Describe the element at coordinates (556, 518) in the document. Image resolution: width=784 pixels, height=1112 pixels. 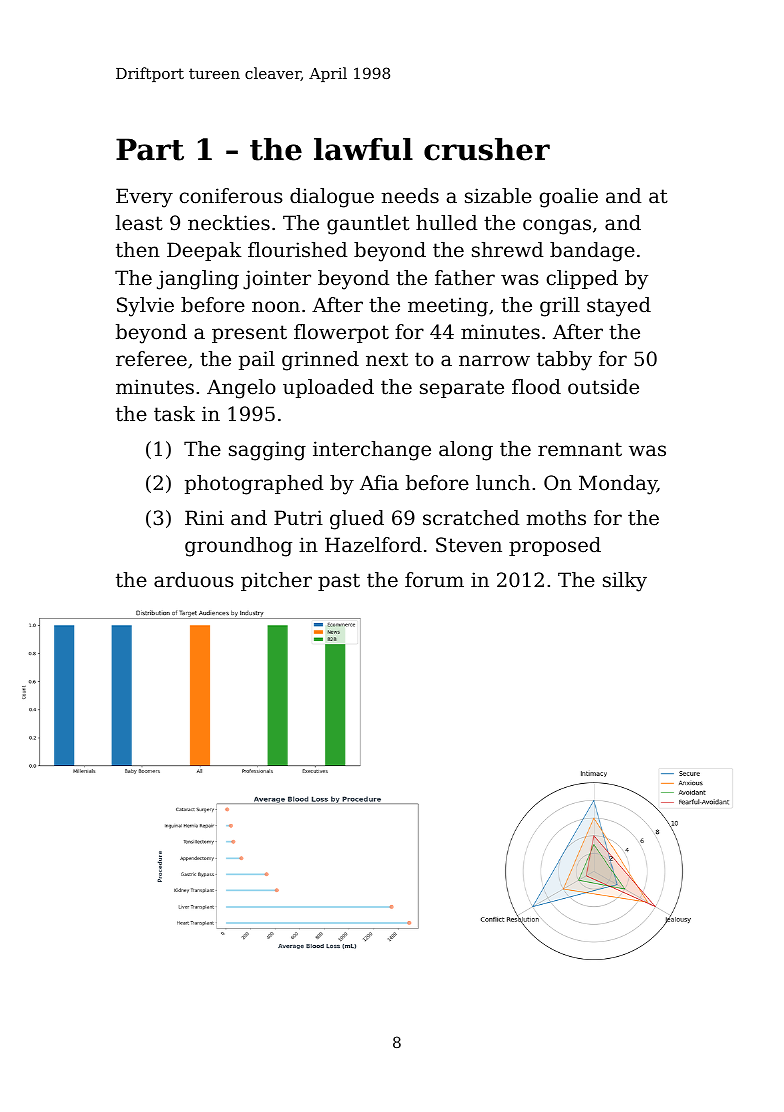
I see `moths` at that location.
